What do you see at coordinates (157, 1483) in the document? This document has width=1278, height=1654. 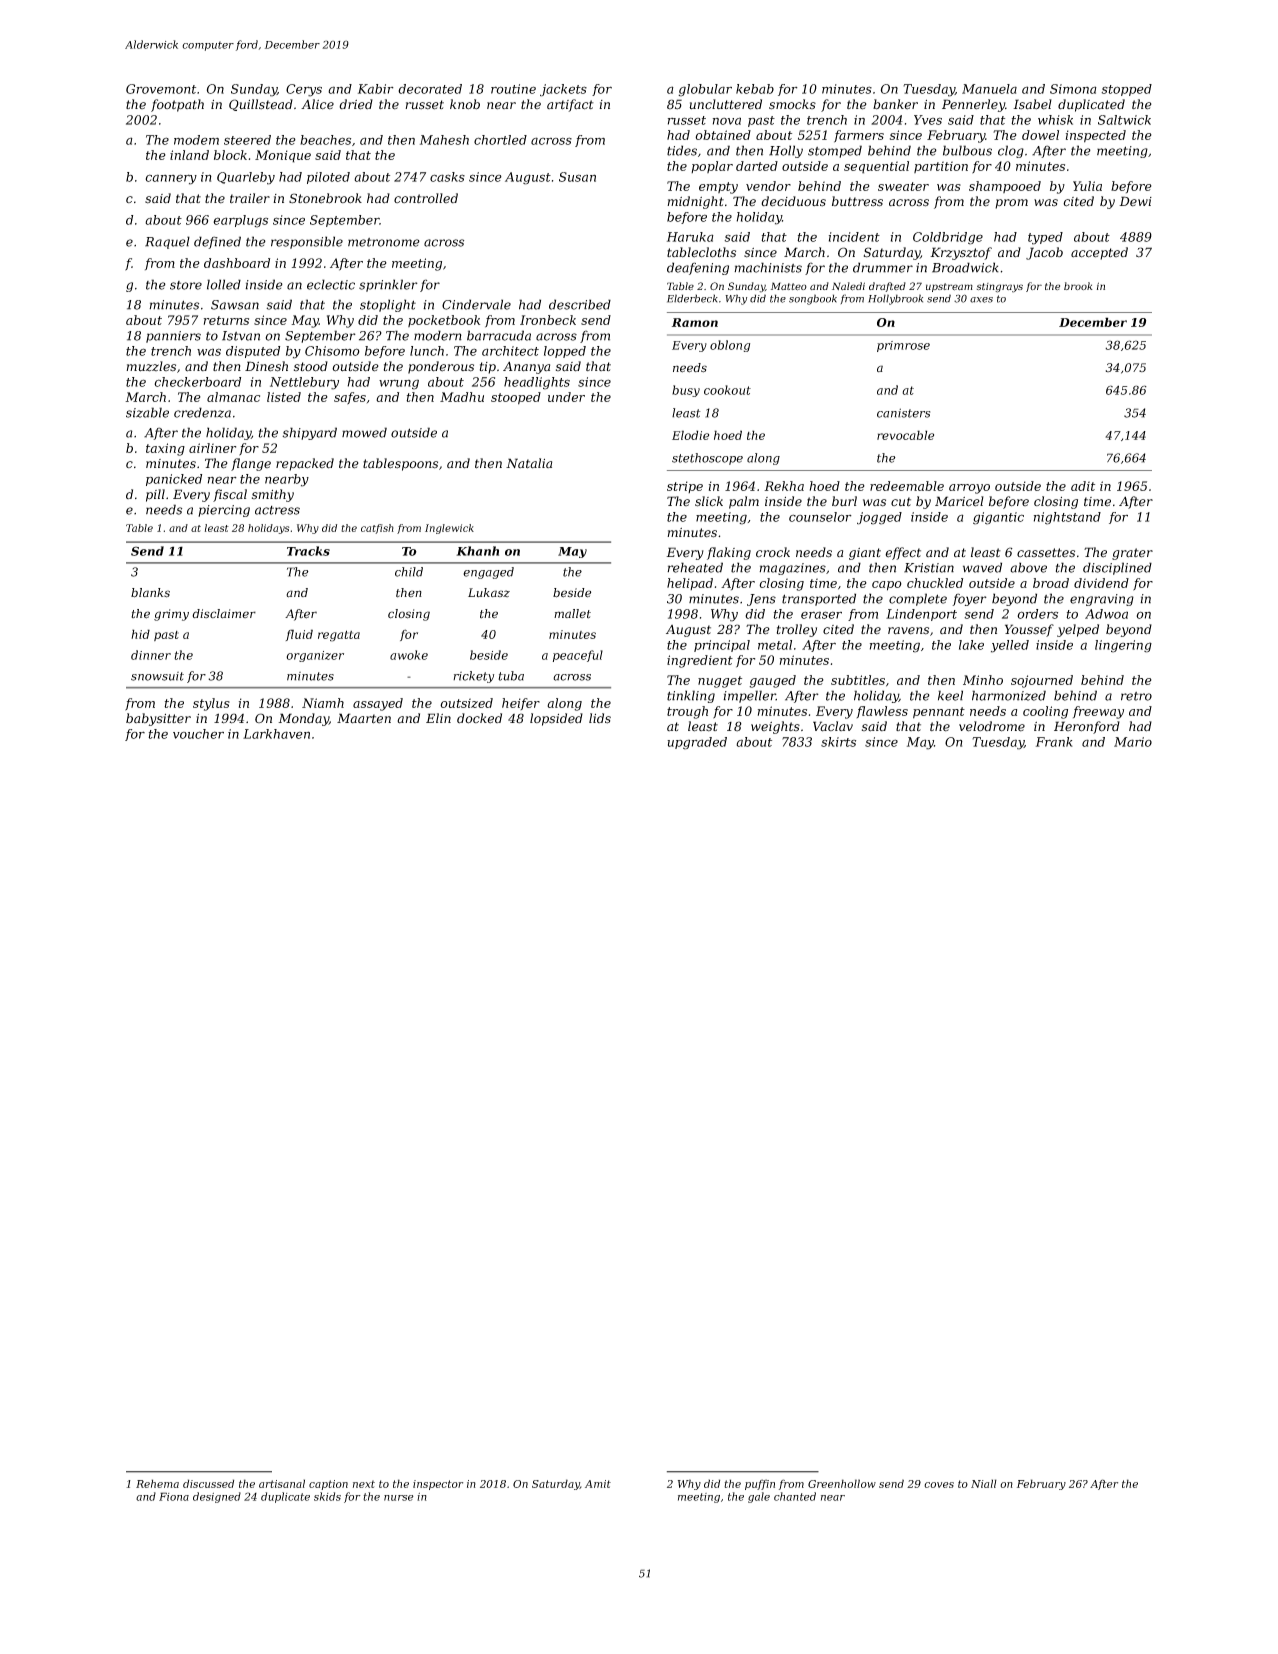 I see `Rehema` at bounding box center [157, 1483].
